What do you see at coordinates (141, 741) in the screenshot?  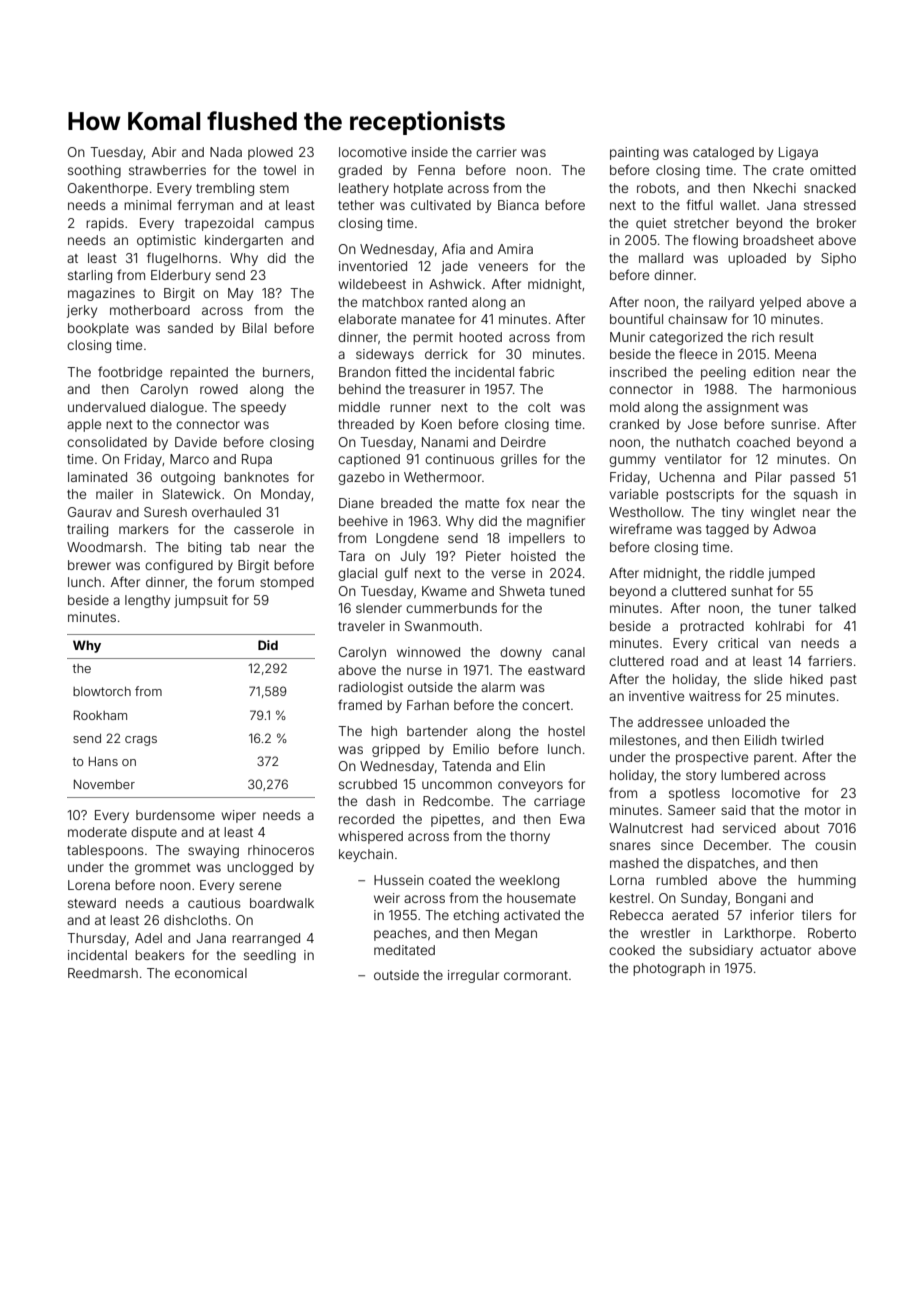 I see `crags` at bounding box center [141, 741].
